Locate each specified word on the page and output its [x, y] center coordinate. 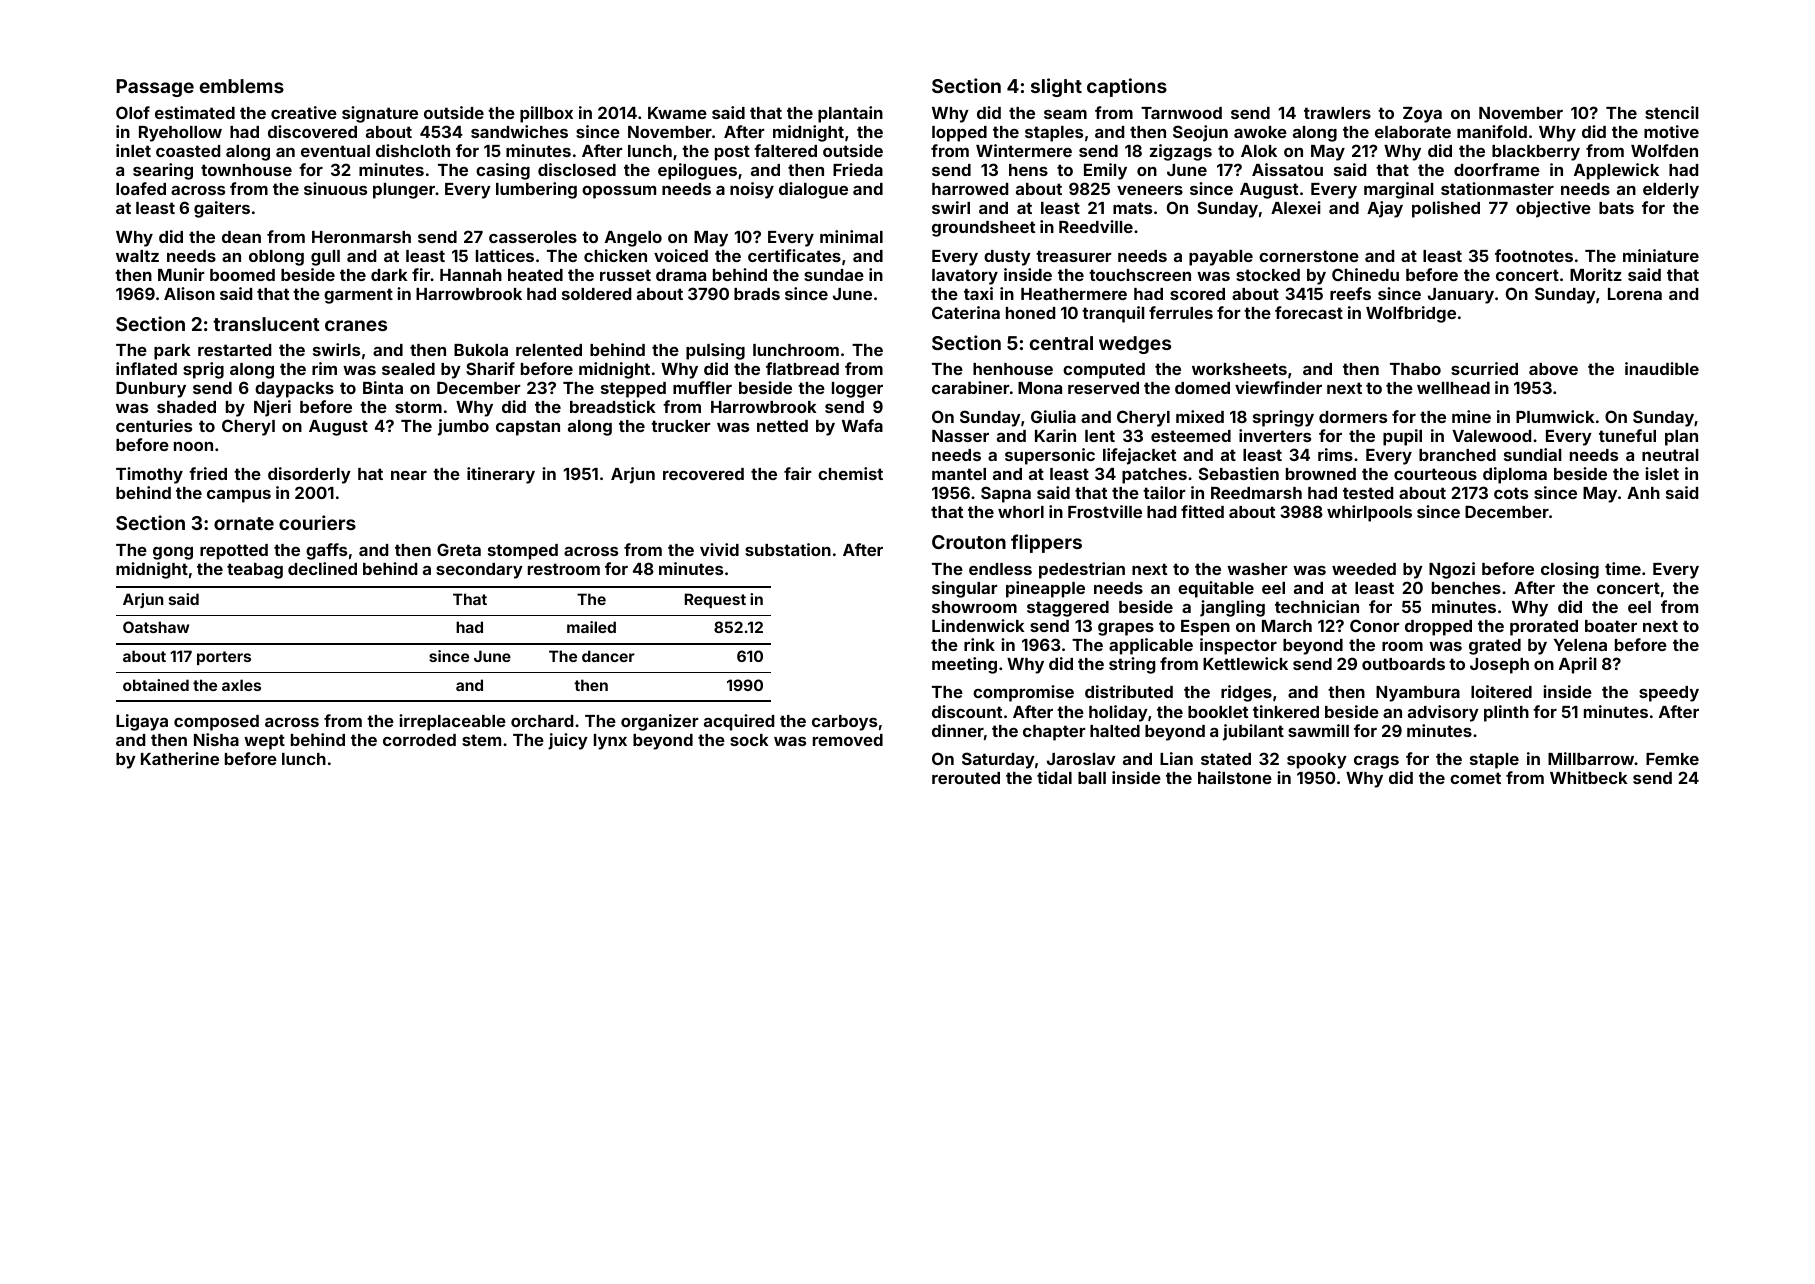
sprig [203, 370]
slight [1056, 87]
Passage [155, 88]
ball [1092, 778]
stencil [1671, 112]
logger [857, 390]
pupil [1402, 437]
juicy [568, 741]
